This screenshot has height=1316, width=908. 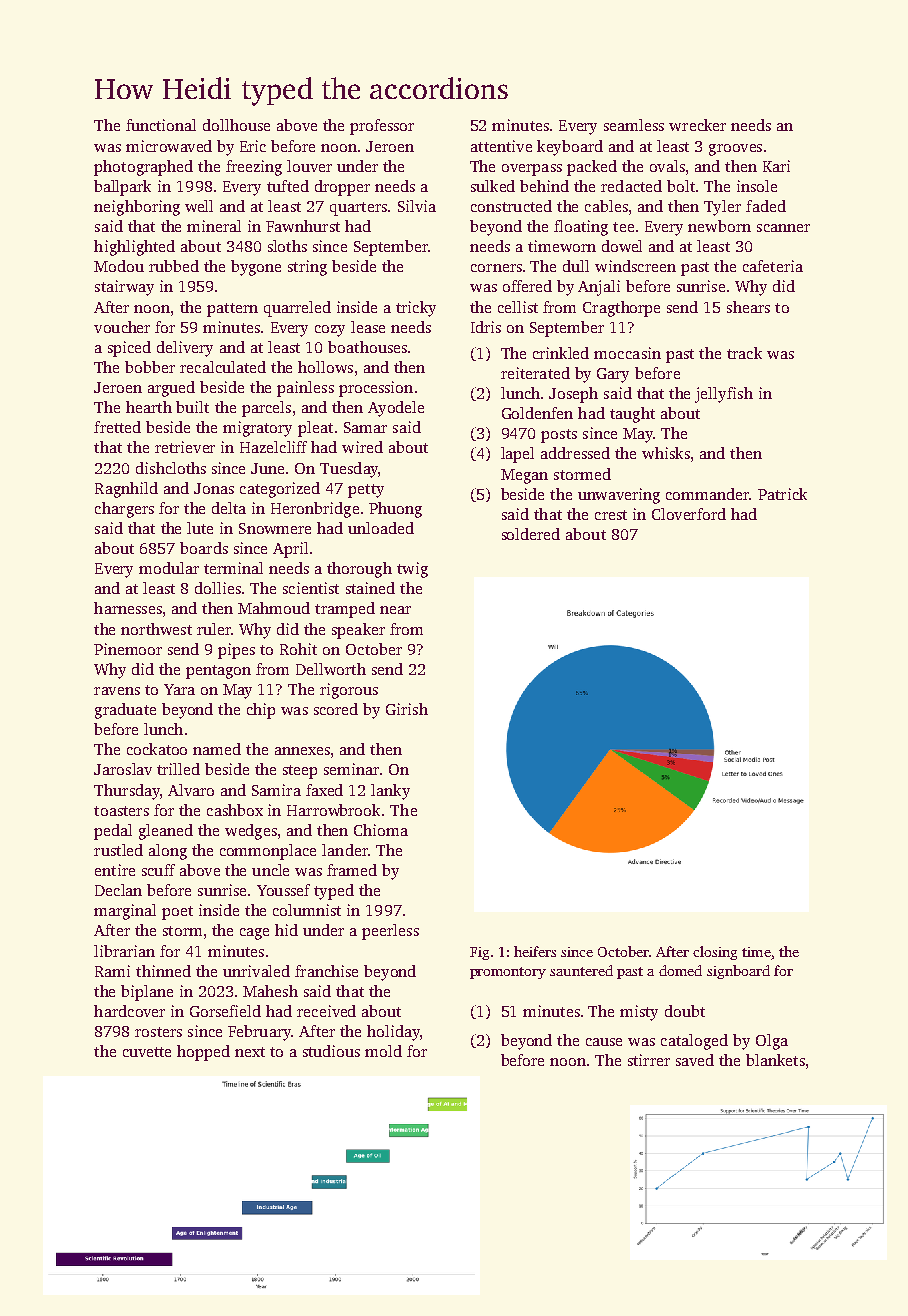 What do you see at coordinates (200, 528) in the screenshot?
I see `lute` at bounding box center [200, 528].
